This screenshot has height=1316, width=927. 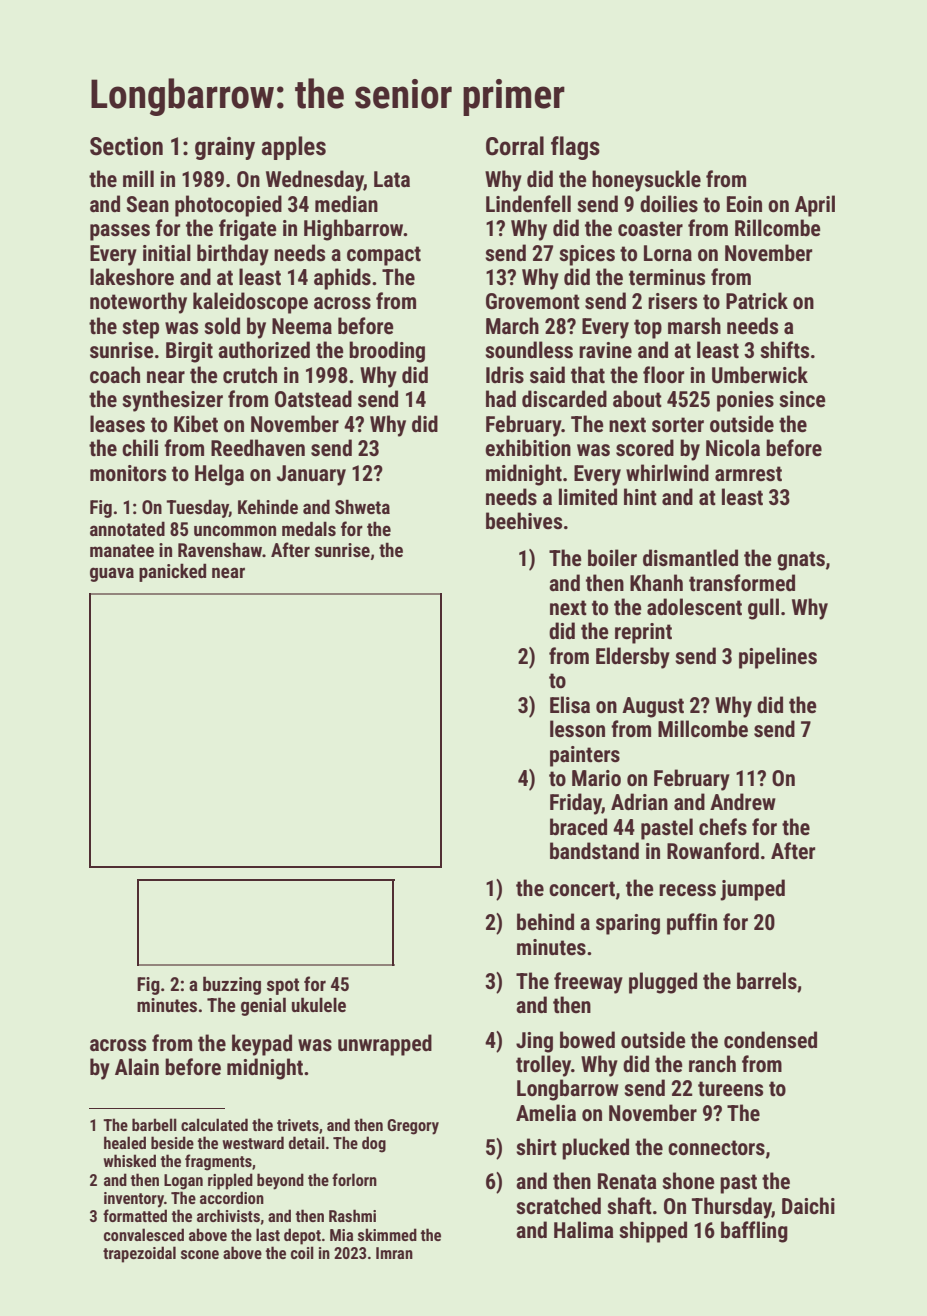 What do you see at coordinates (545, 922) in the screenshot?
I see `behind` at bounding box center [545, 922].
